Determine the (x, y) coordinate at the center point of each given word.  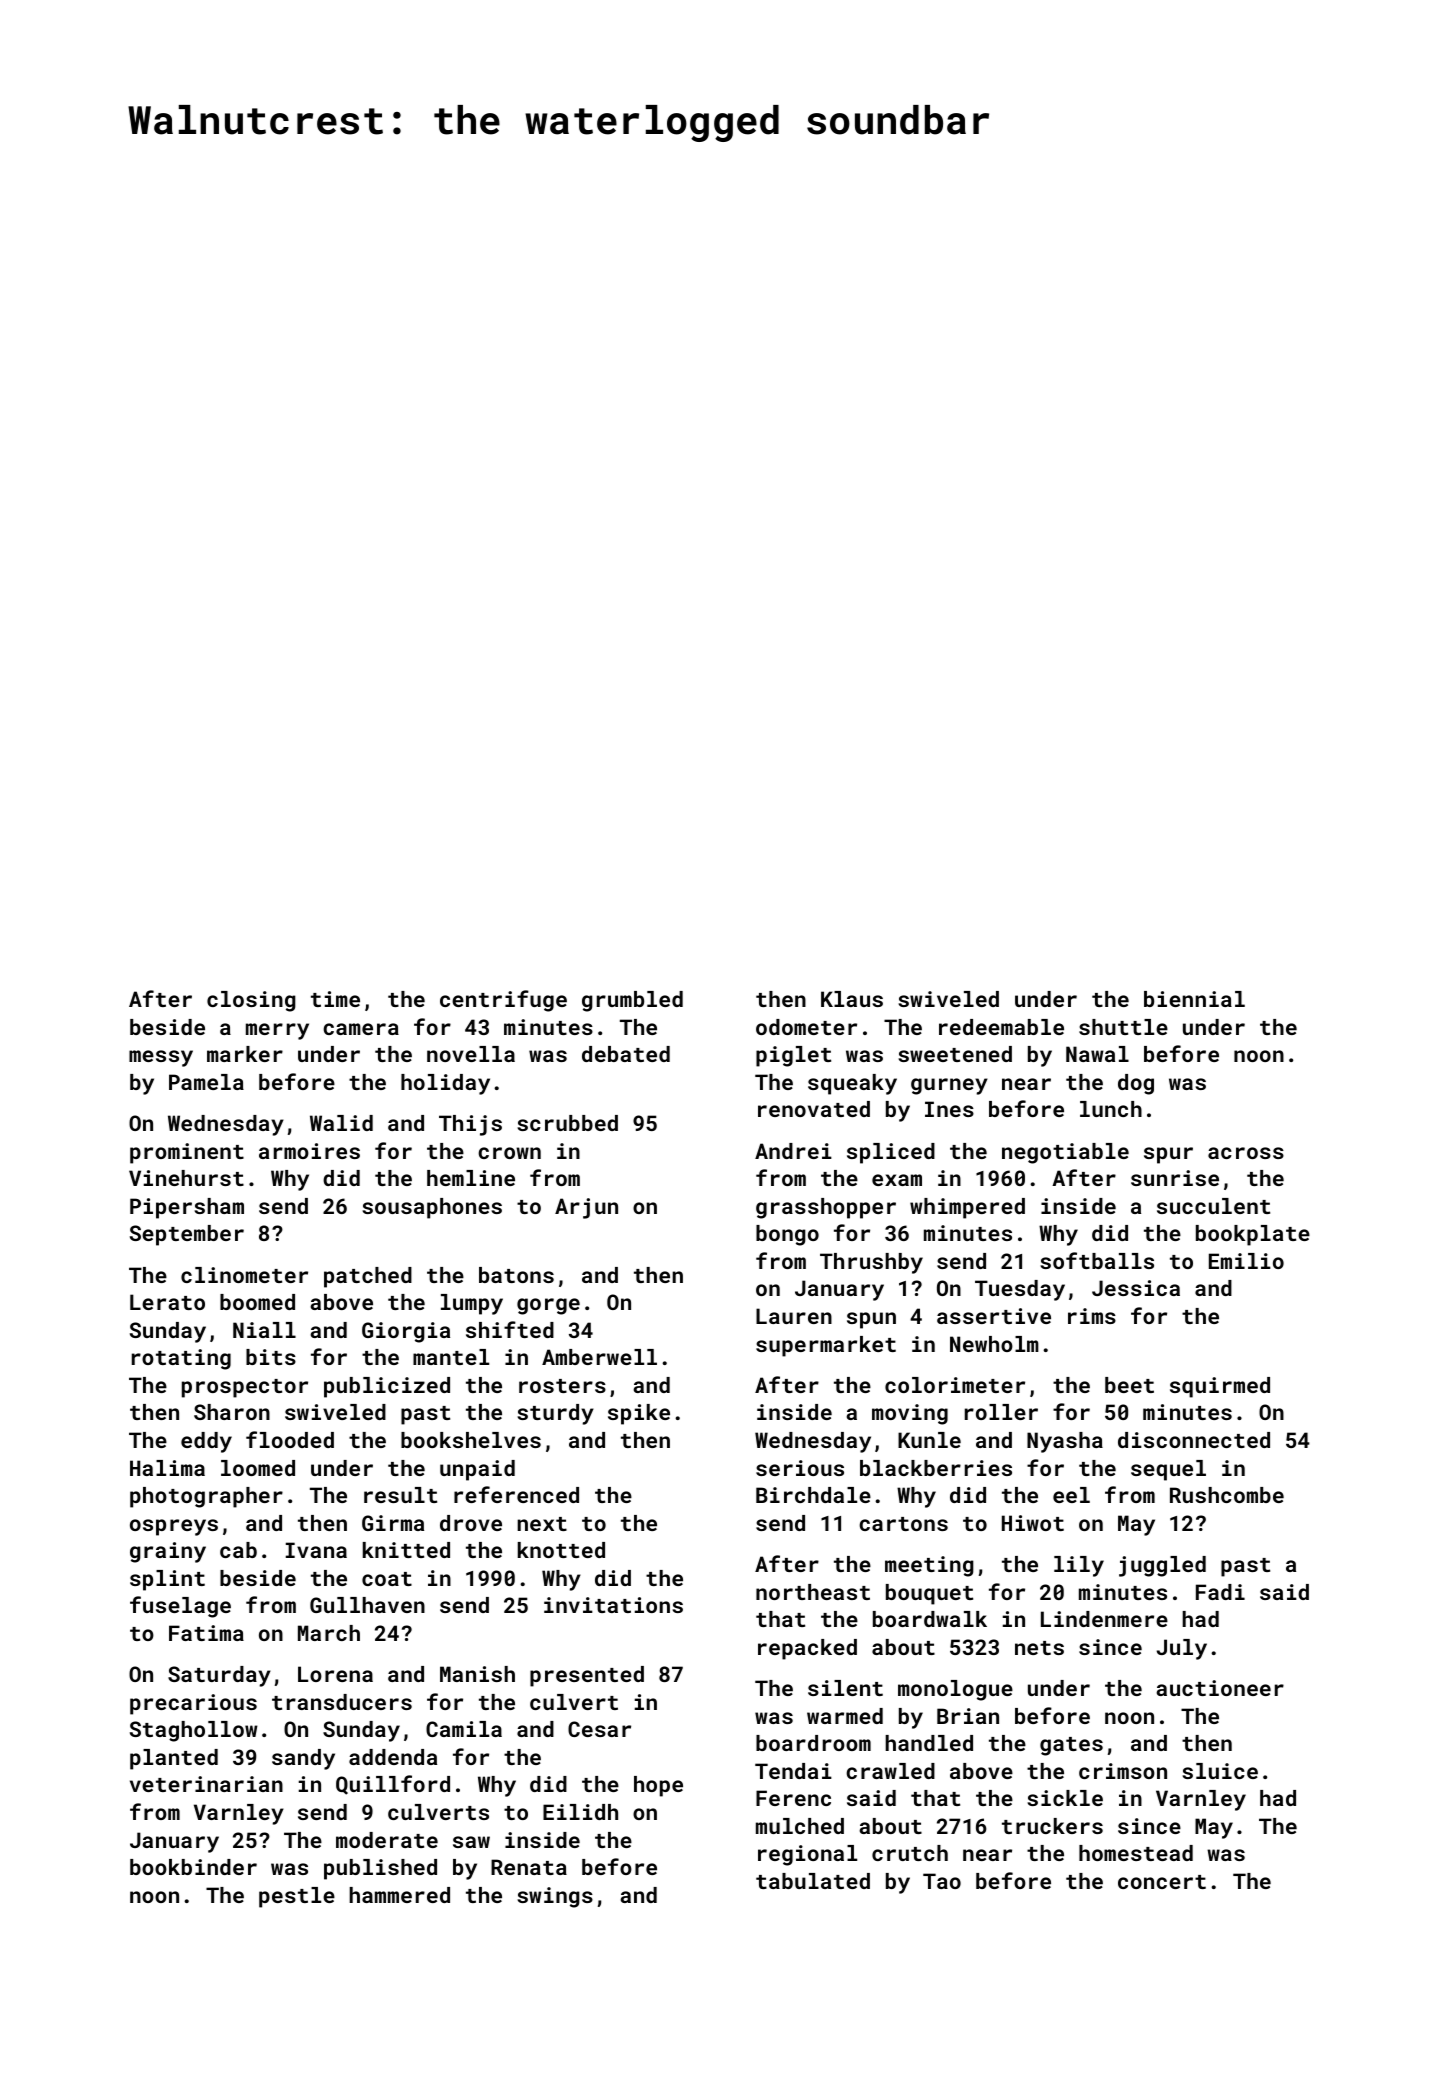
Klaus (852, 999)
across (1246, 1153)
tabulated (813, 1881)
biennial (1194, 999)
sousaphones (432, 1208)
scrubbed (567, 1123)
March (329, 1633)
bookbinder (193, 1867)
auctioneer (1220, 1688)
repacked (807, 1649)
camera (361, 1029)
